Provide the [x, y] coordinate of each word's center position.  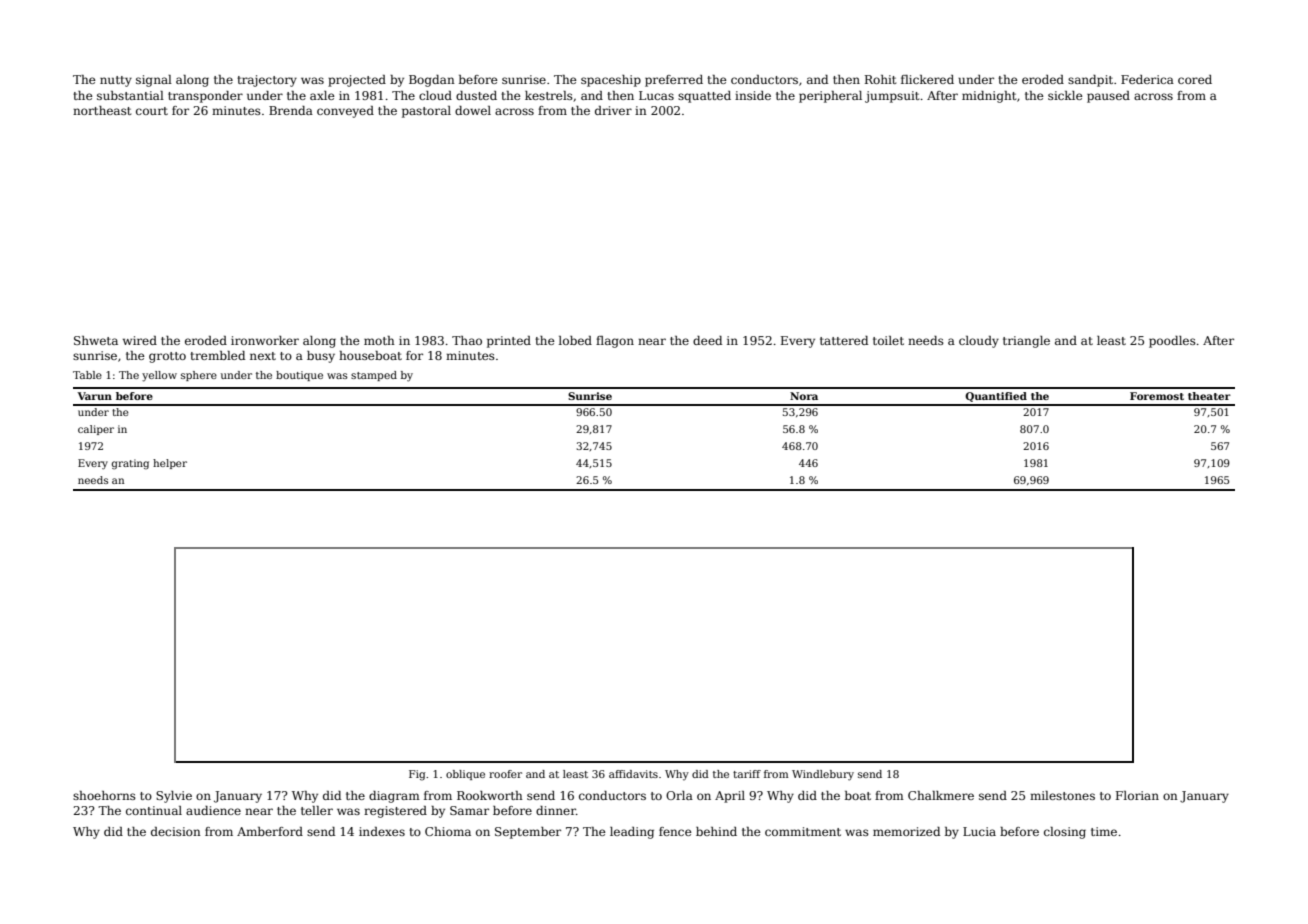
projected [357, 81]
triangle [1026, 342]
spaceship [611, 81]
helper [170, 464]
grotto [167, 357]
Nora [804, 396]
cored [1195, 79]
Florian [1137, 795]
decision [176, 831]
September [528, 833]
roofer [505, 774]
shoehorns [104, 795]
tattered [844, 340]
